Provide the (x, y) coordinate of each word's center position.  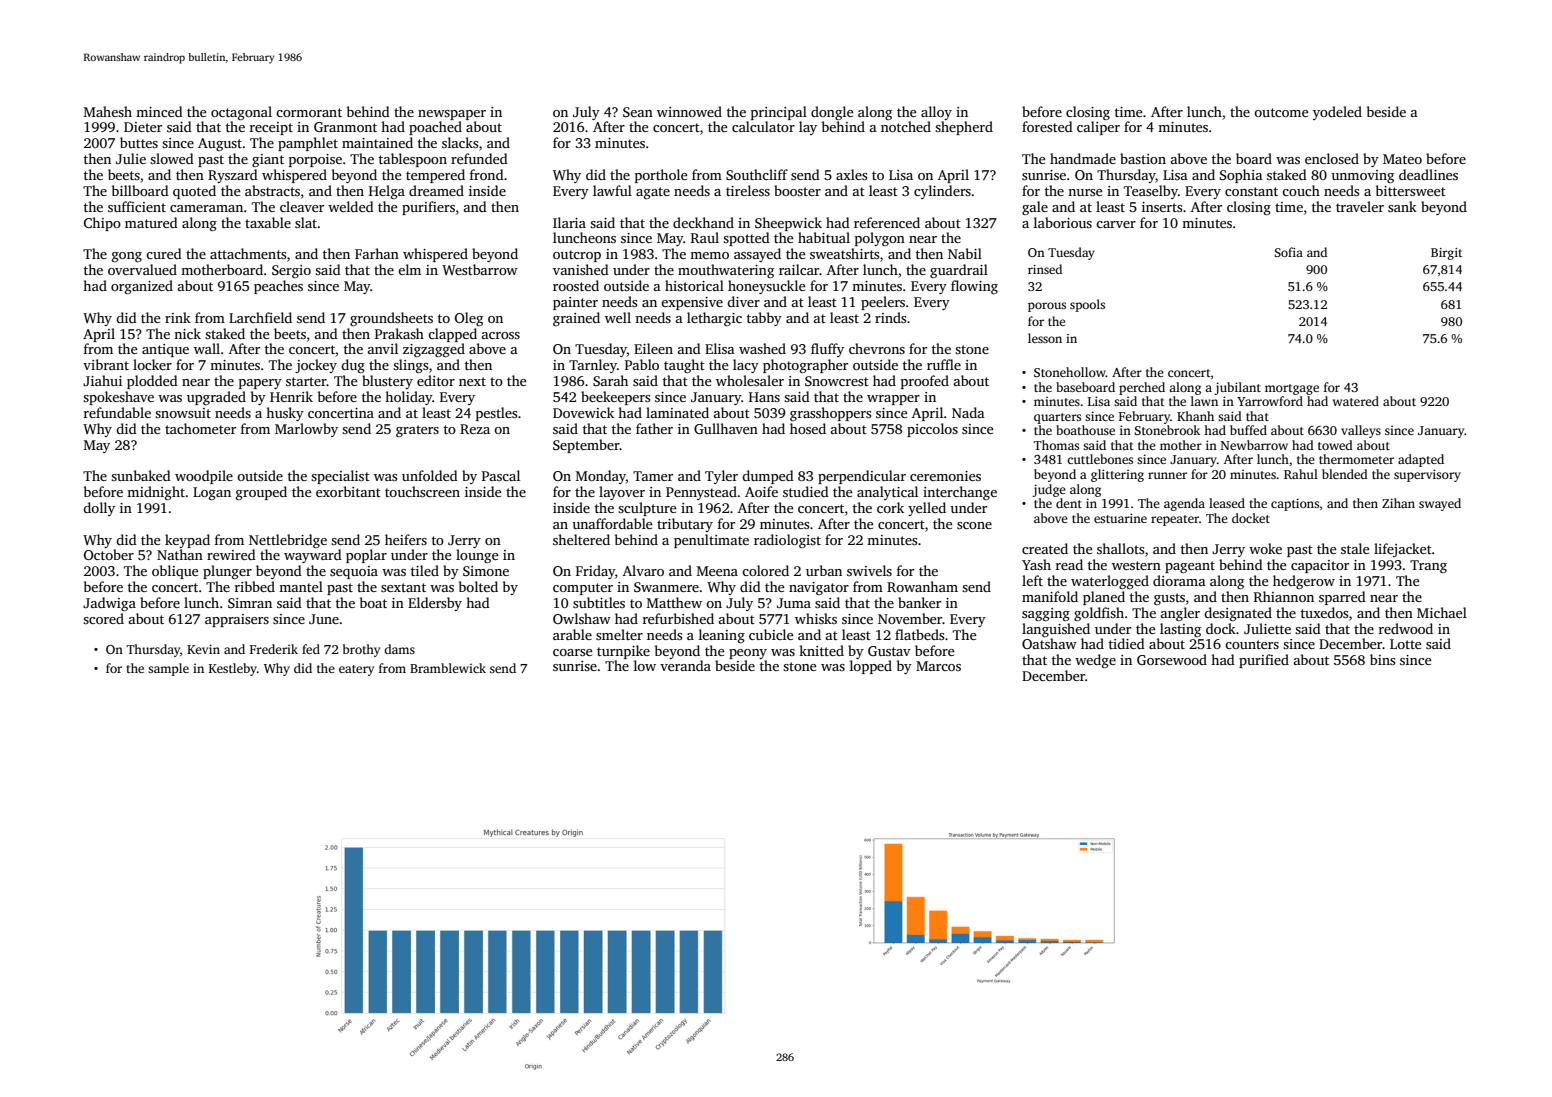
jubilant (1237, 388)
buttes (139, 142)
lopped (871, 667)
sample (168, 669)
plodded (152, 382)
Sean (638, 112)
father (654, 428)
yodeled (1337, 113)
